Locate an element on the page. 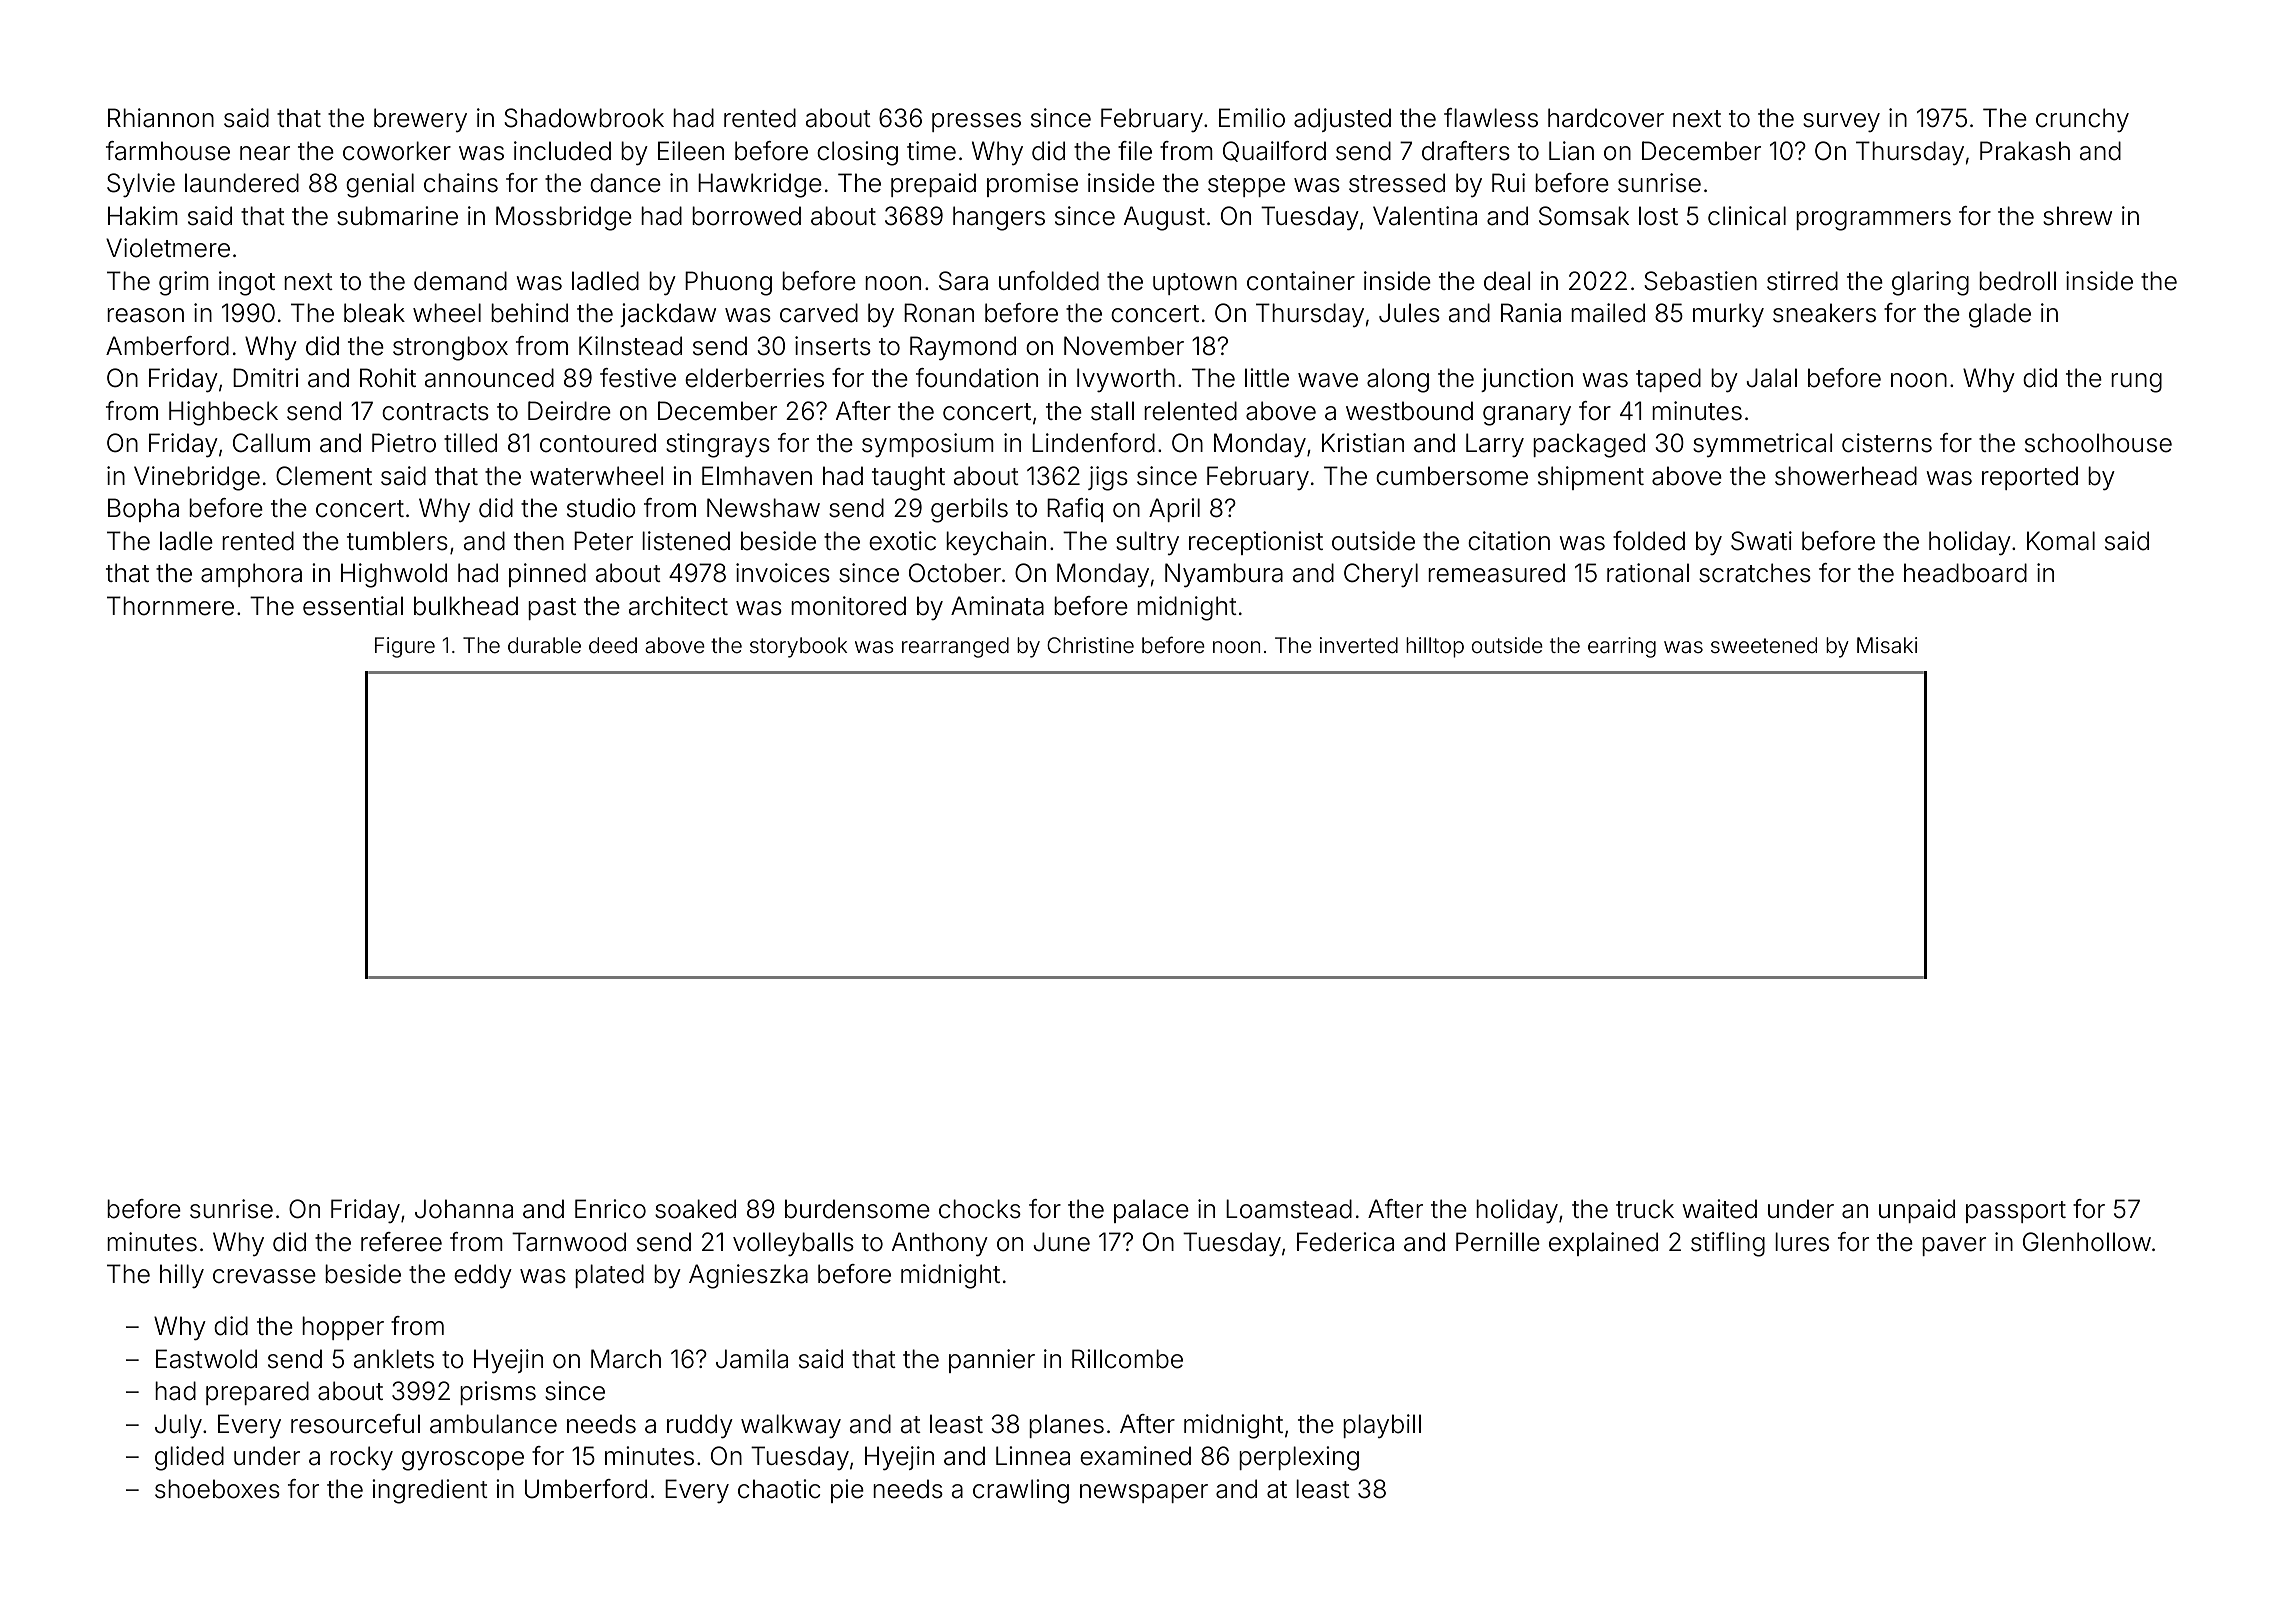  Swati is located at coordinates (1761, 541).
